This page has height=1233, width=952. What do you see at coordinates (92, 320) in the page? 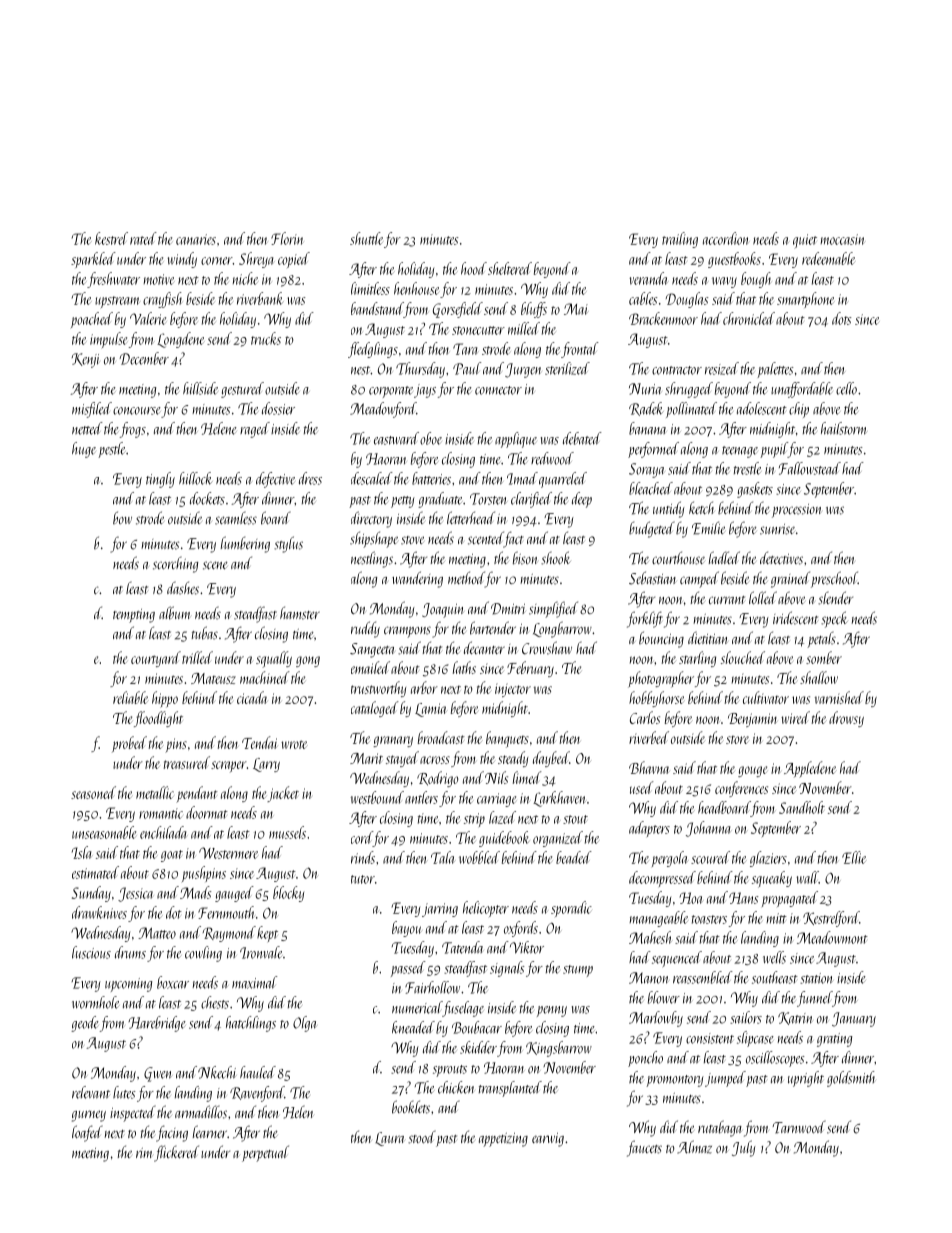
I see `poached` at bounding box center [92, 320].
